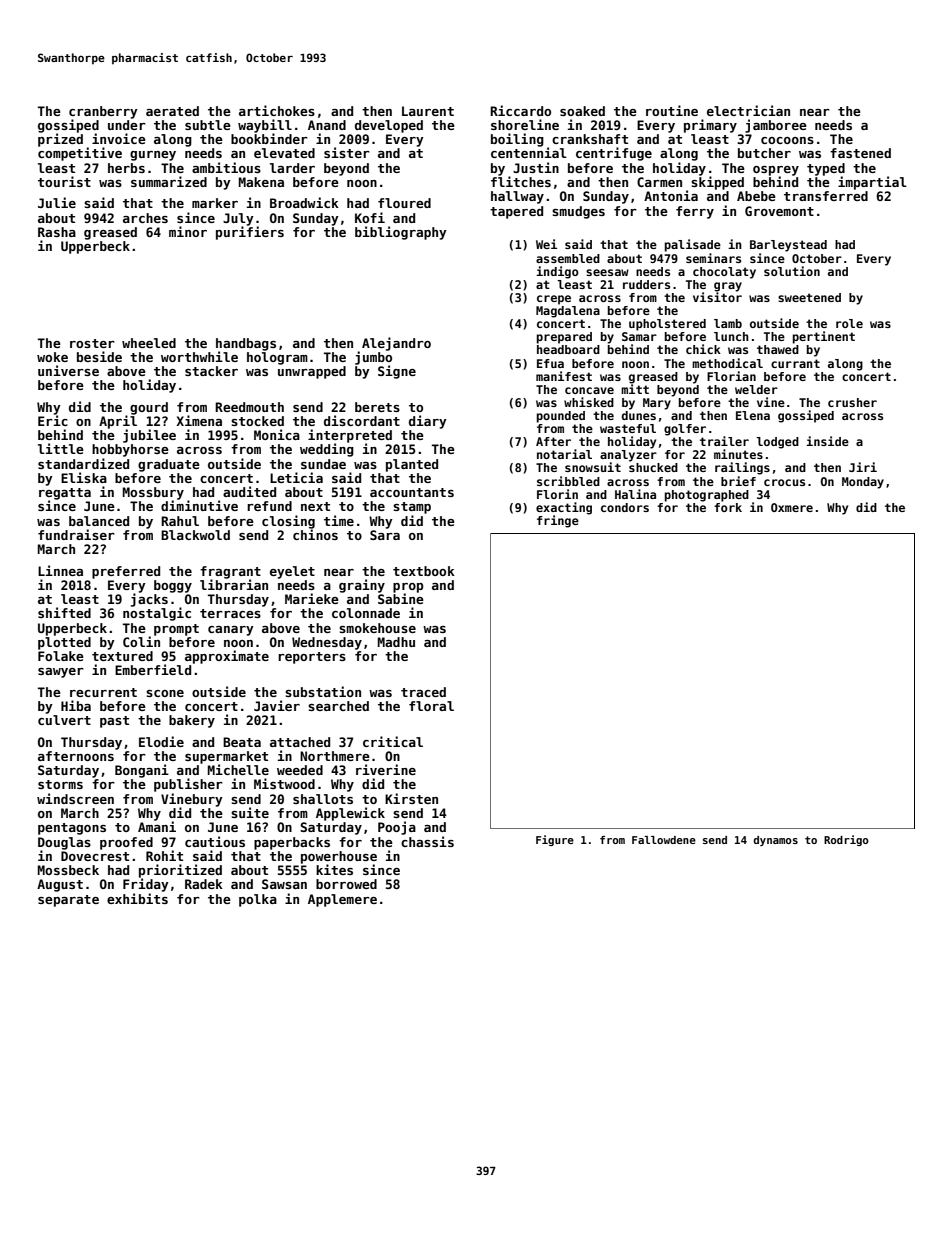 The height and width of the screenshot is (1233, 952). Describe the element at coordinates (137, 898) in the screenshot. I see `exhibits` at that location.
